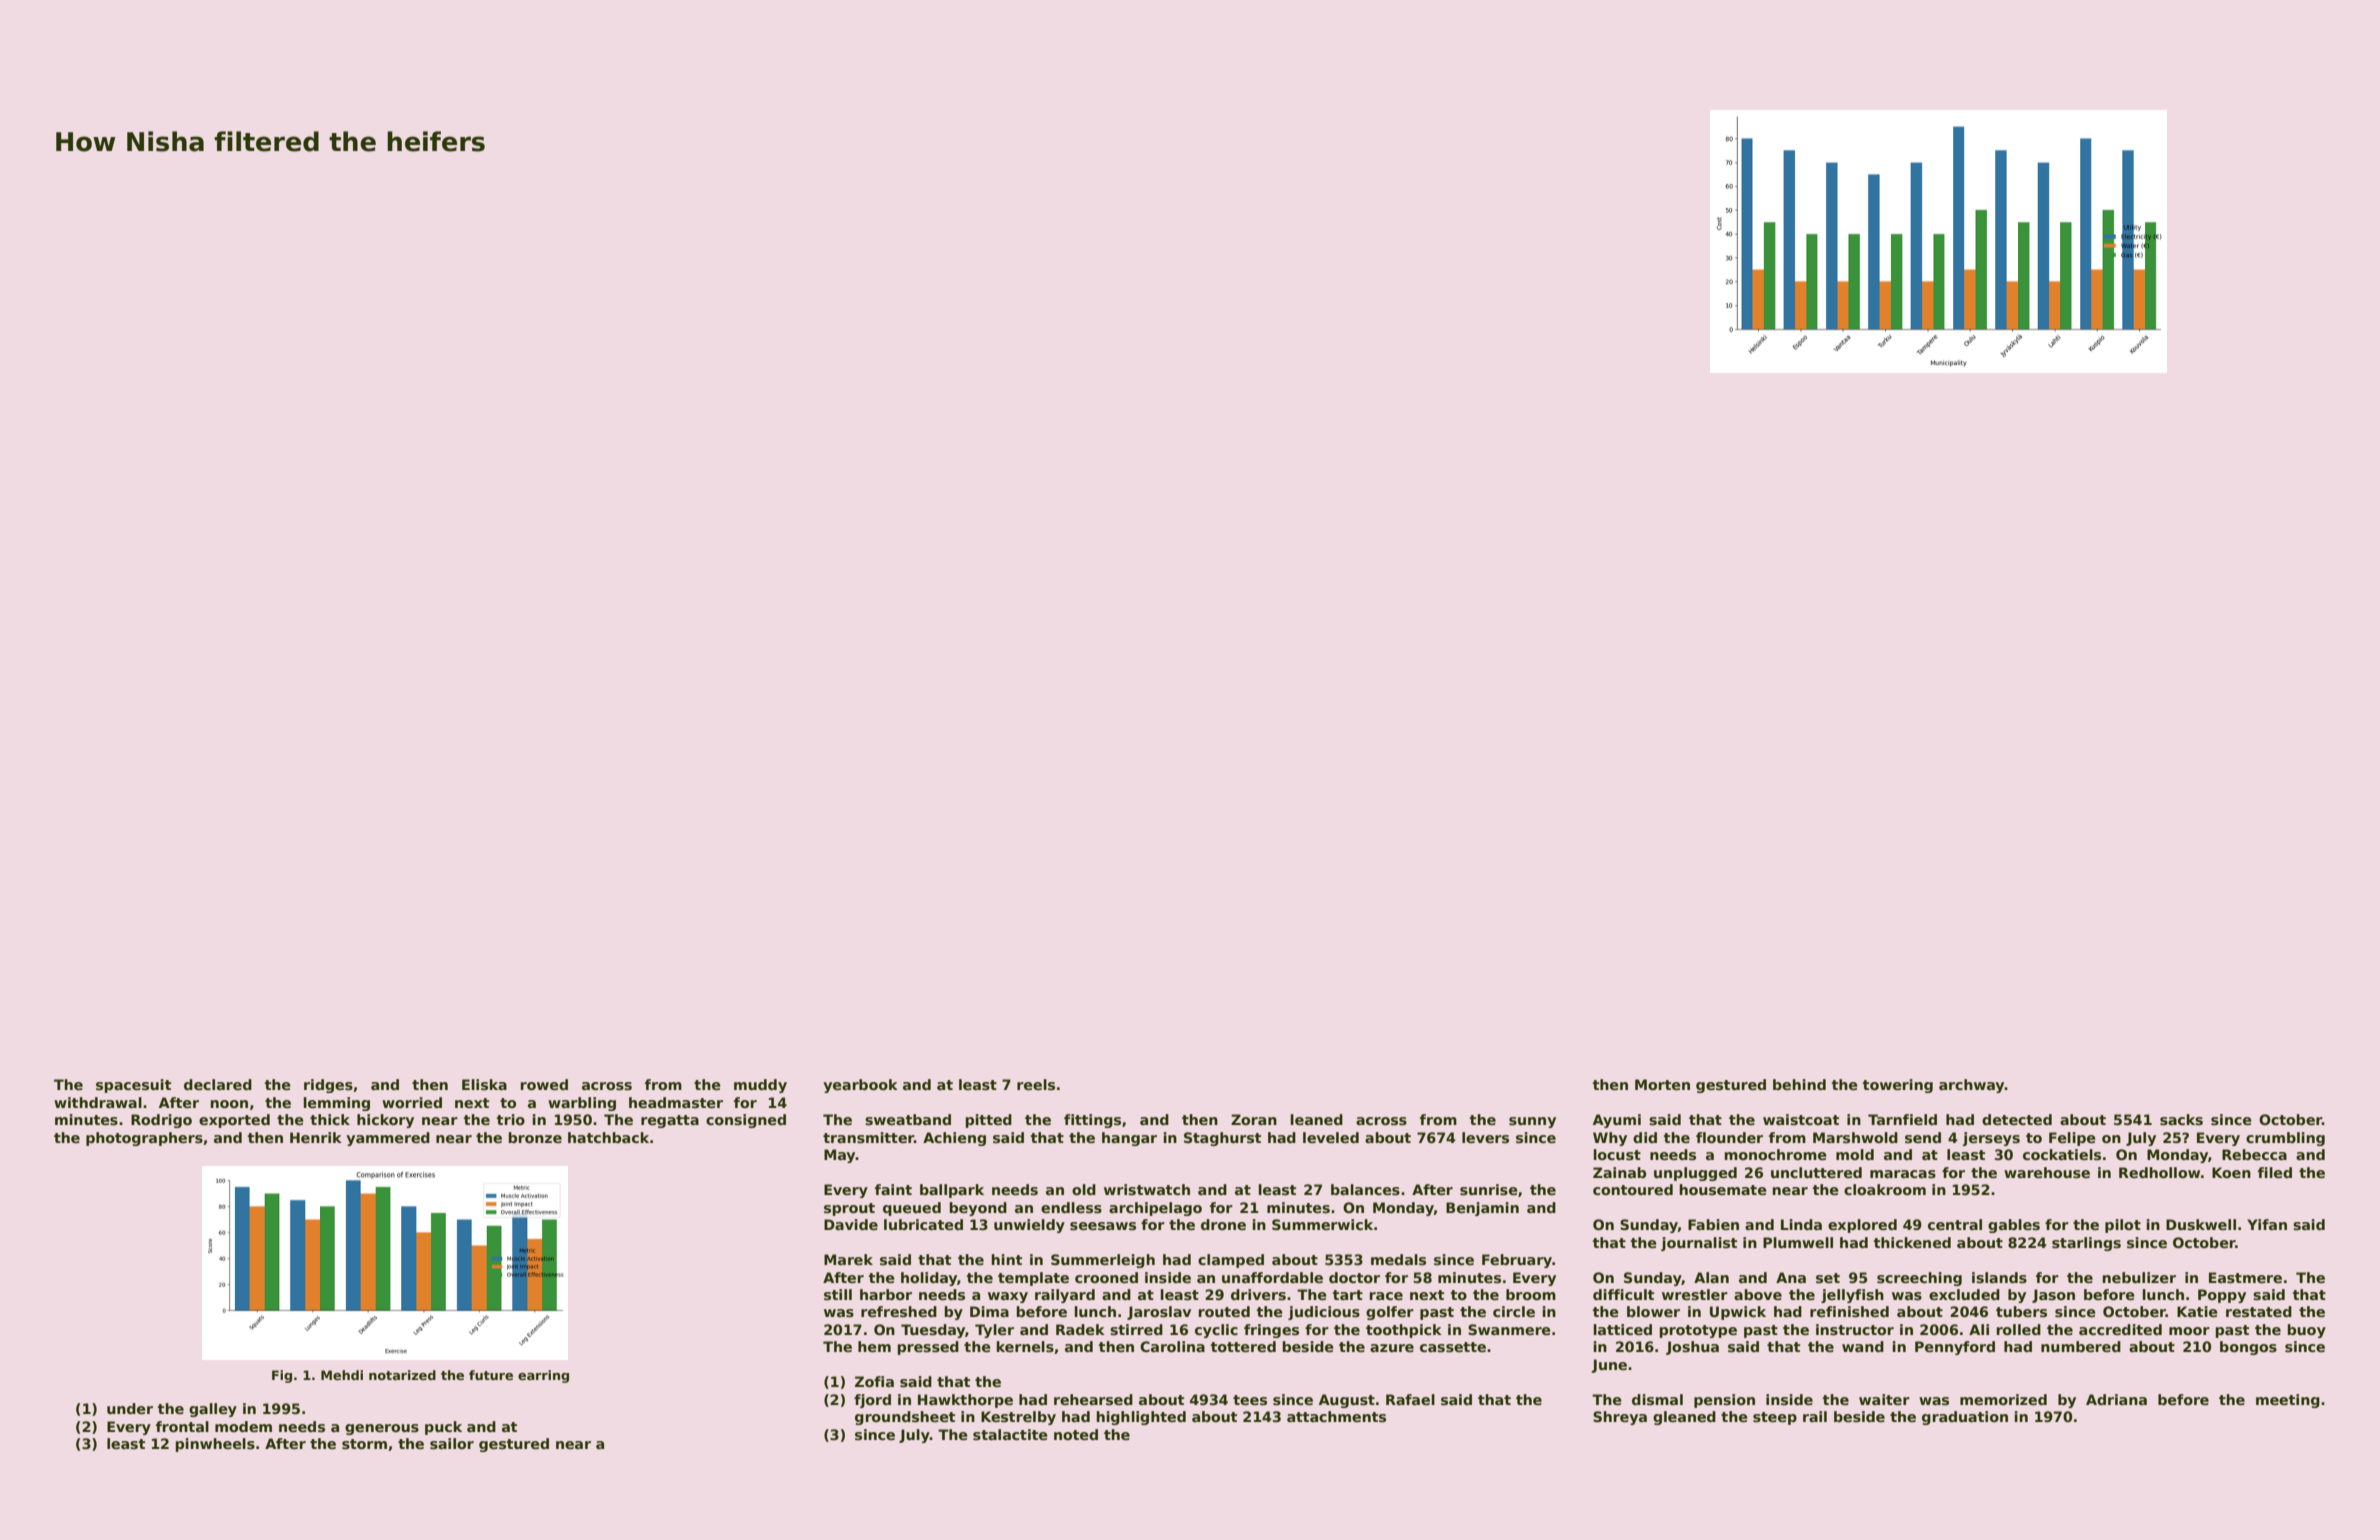 This page has height=1540, width=2380. I want to click on nebulizer, so click(2139, 1277).
